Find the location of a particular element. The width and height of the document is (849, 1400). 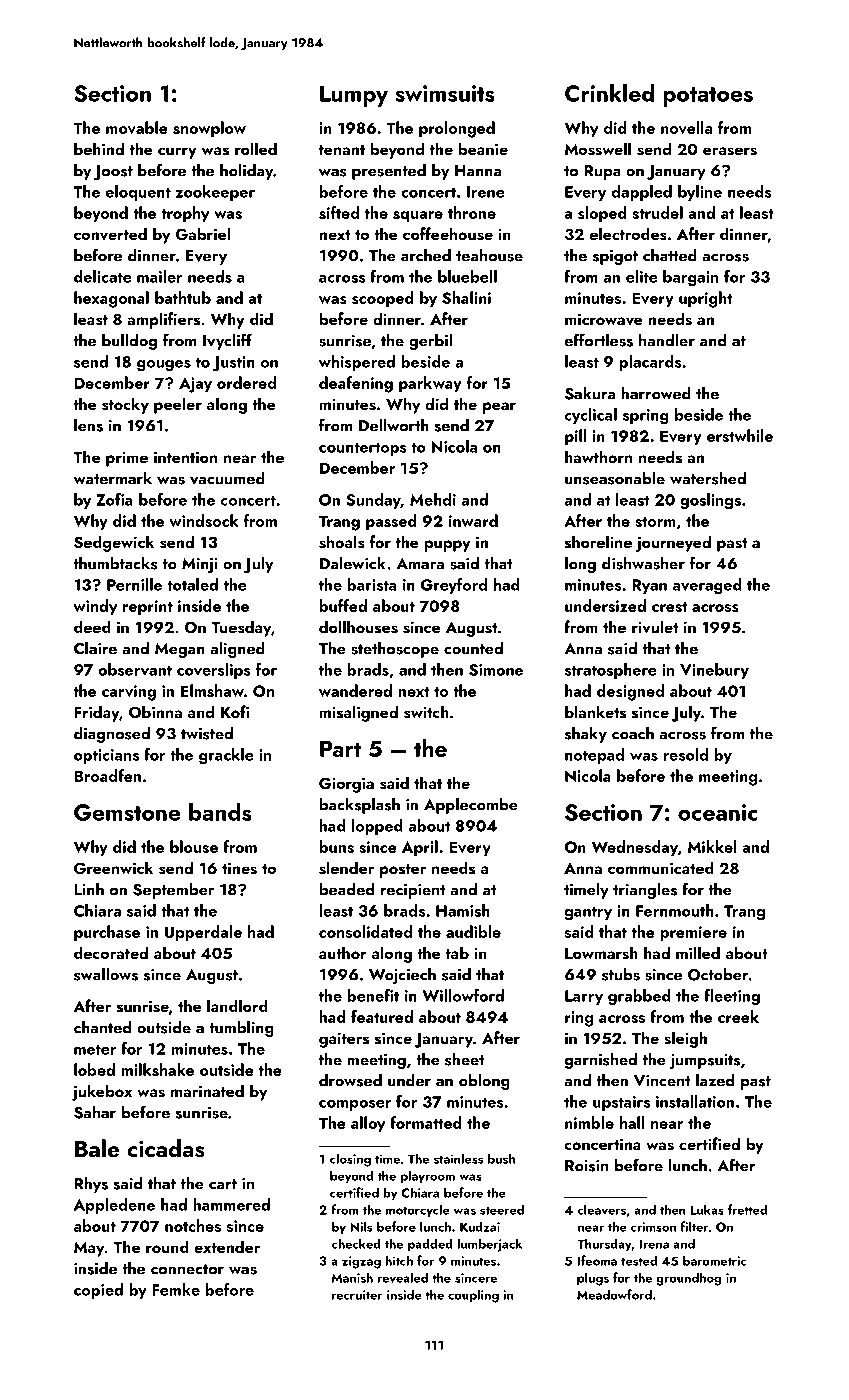

unseasonable is located at coordinates (615, 478).
